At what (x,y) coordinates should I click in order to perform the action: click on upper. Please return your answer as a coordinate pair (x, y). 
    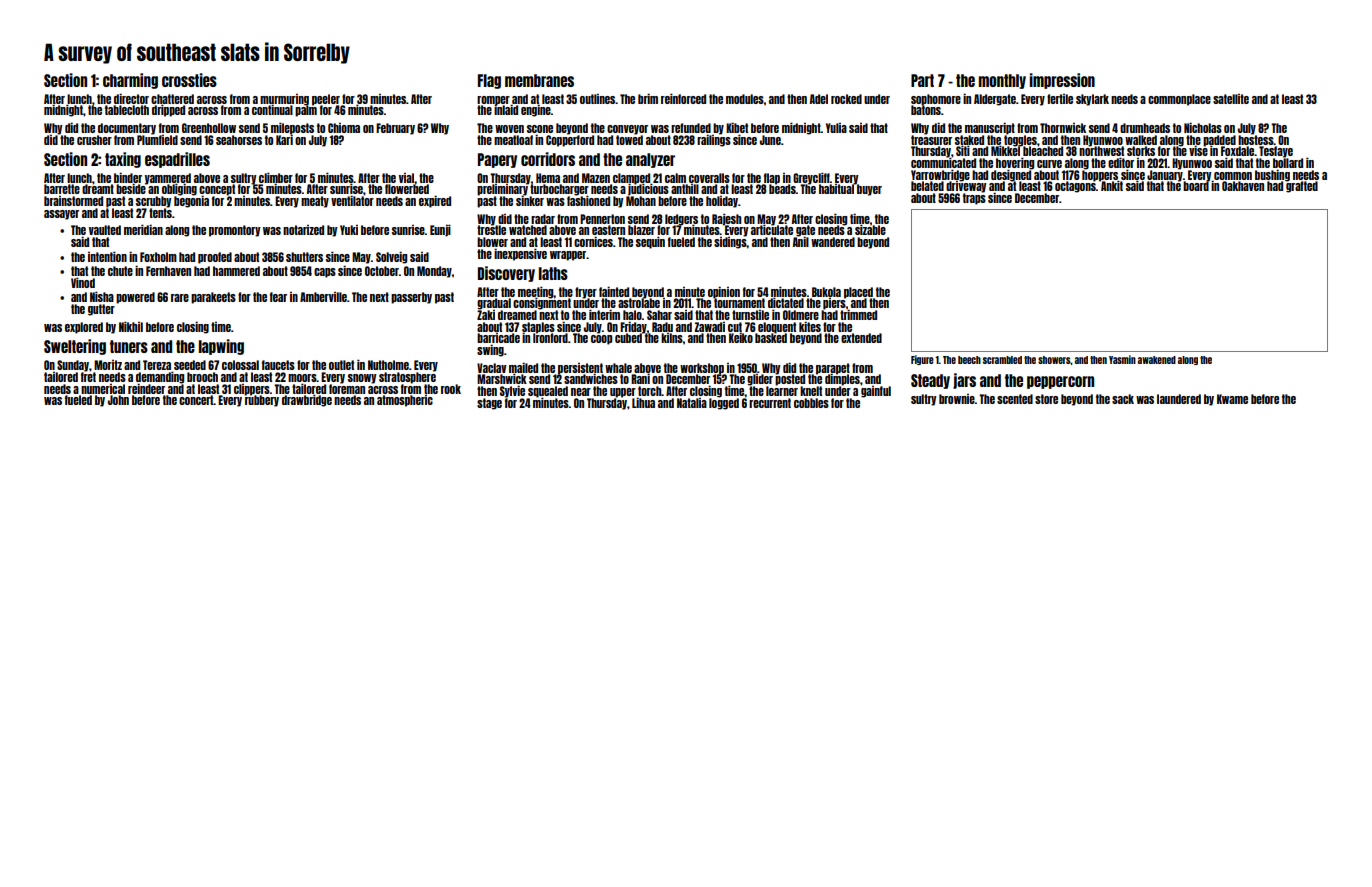
    Looking at the image, I should click on (623, 393).
